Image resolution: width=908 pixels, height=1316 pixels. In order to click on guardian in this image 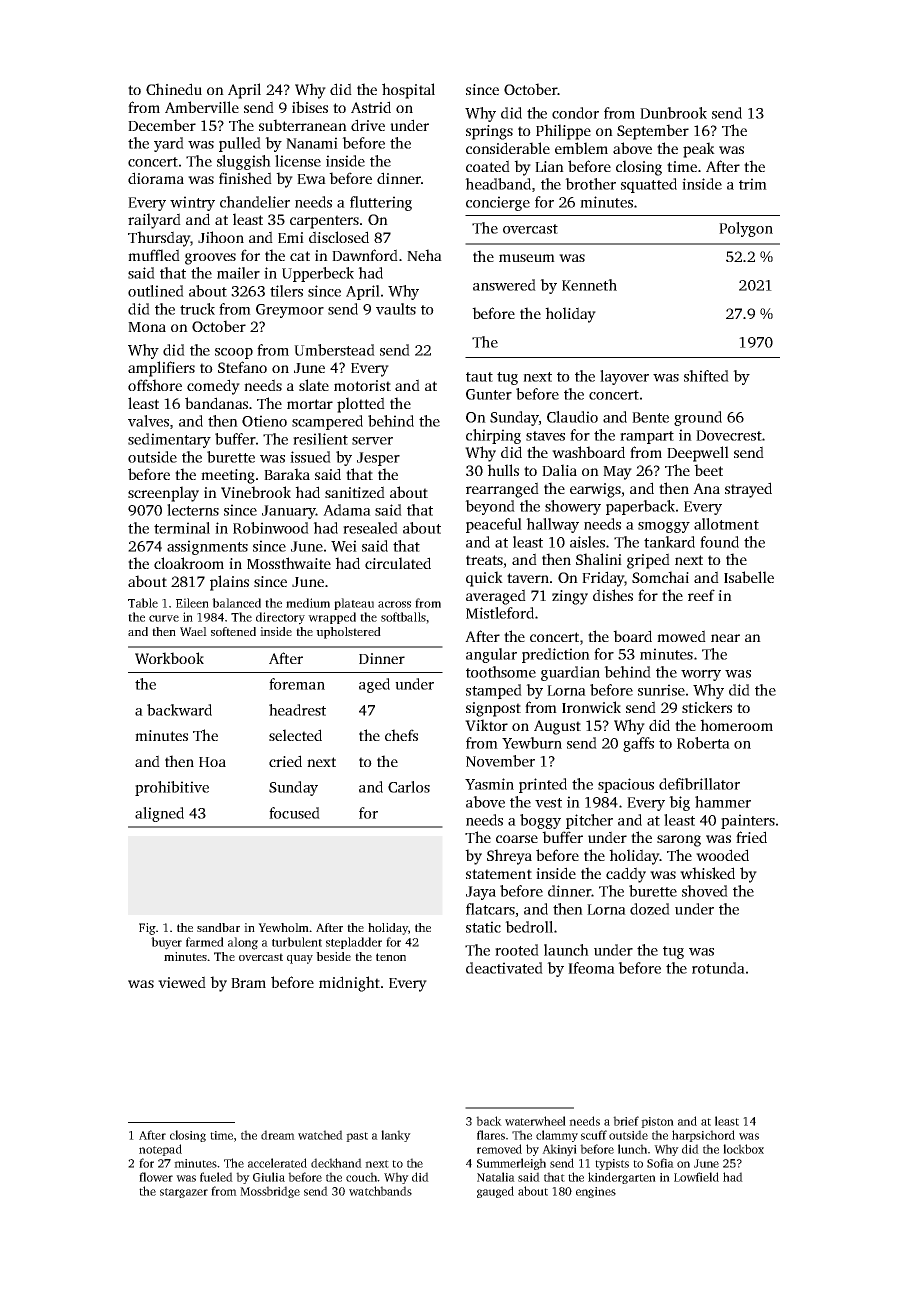, I will do `click(570, 673)`.
